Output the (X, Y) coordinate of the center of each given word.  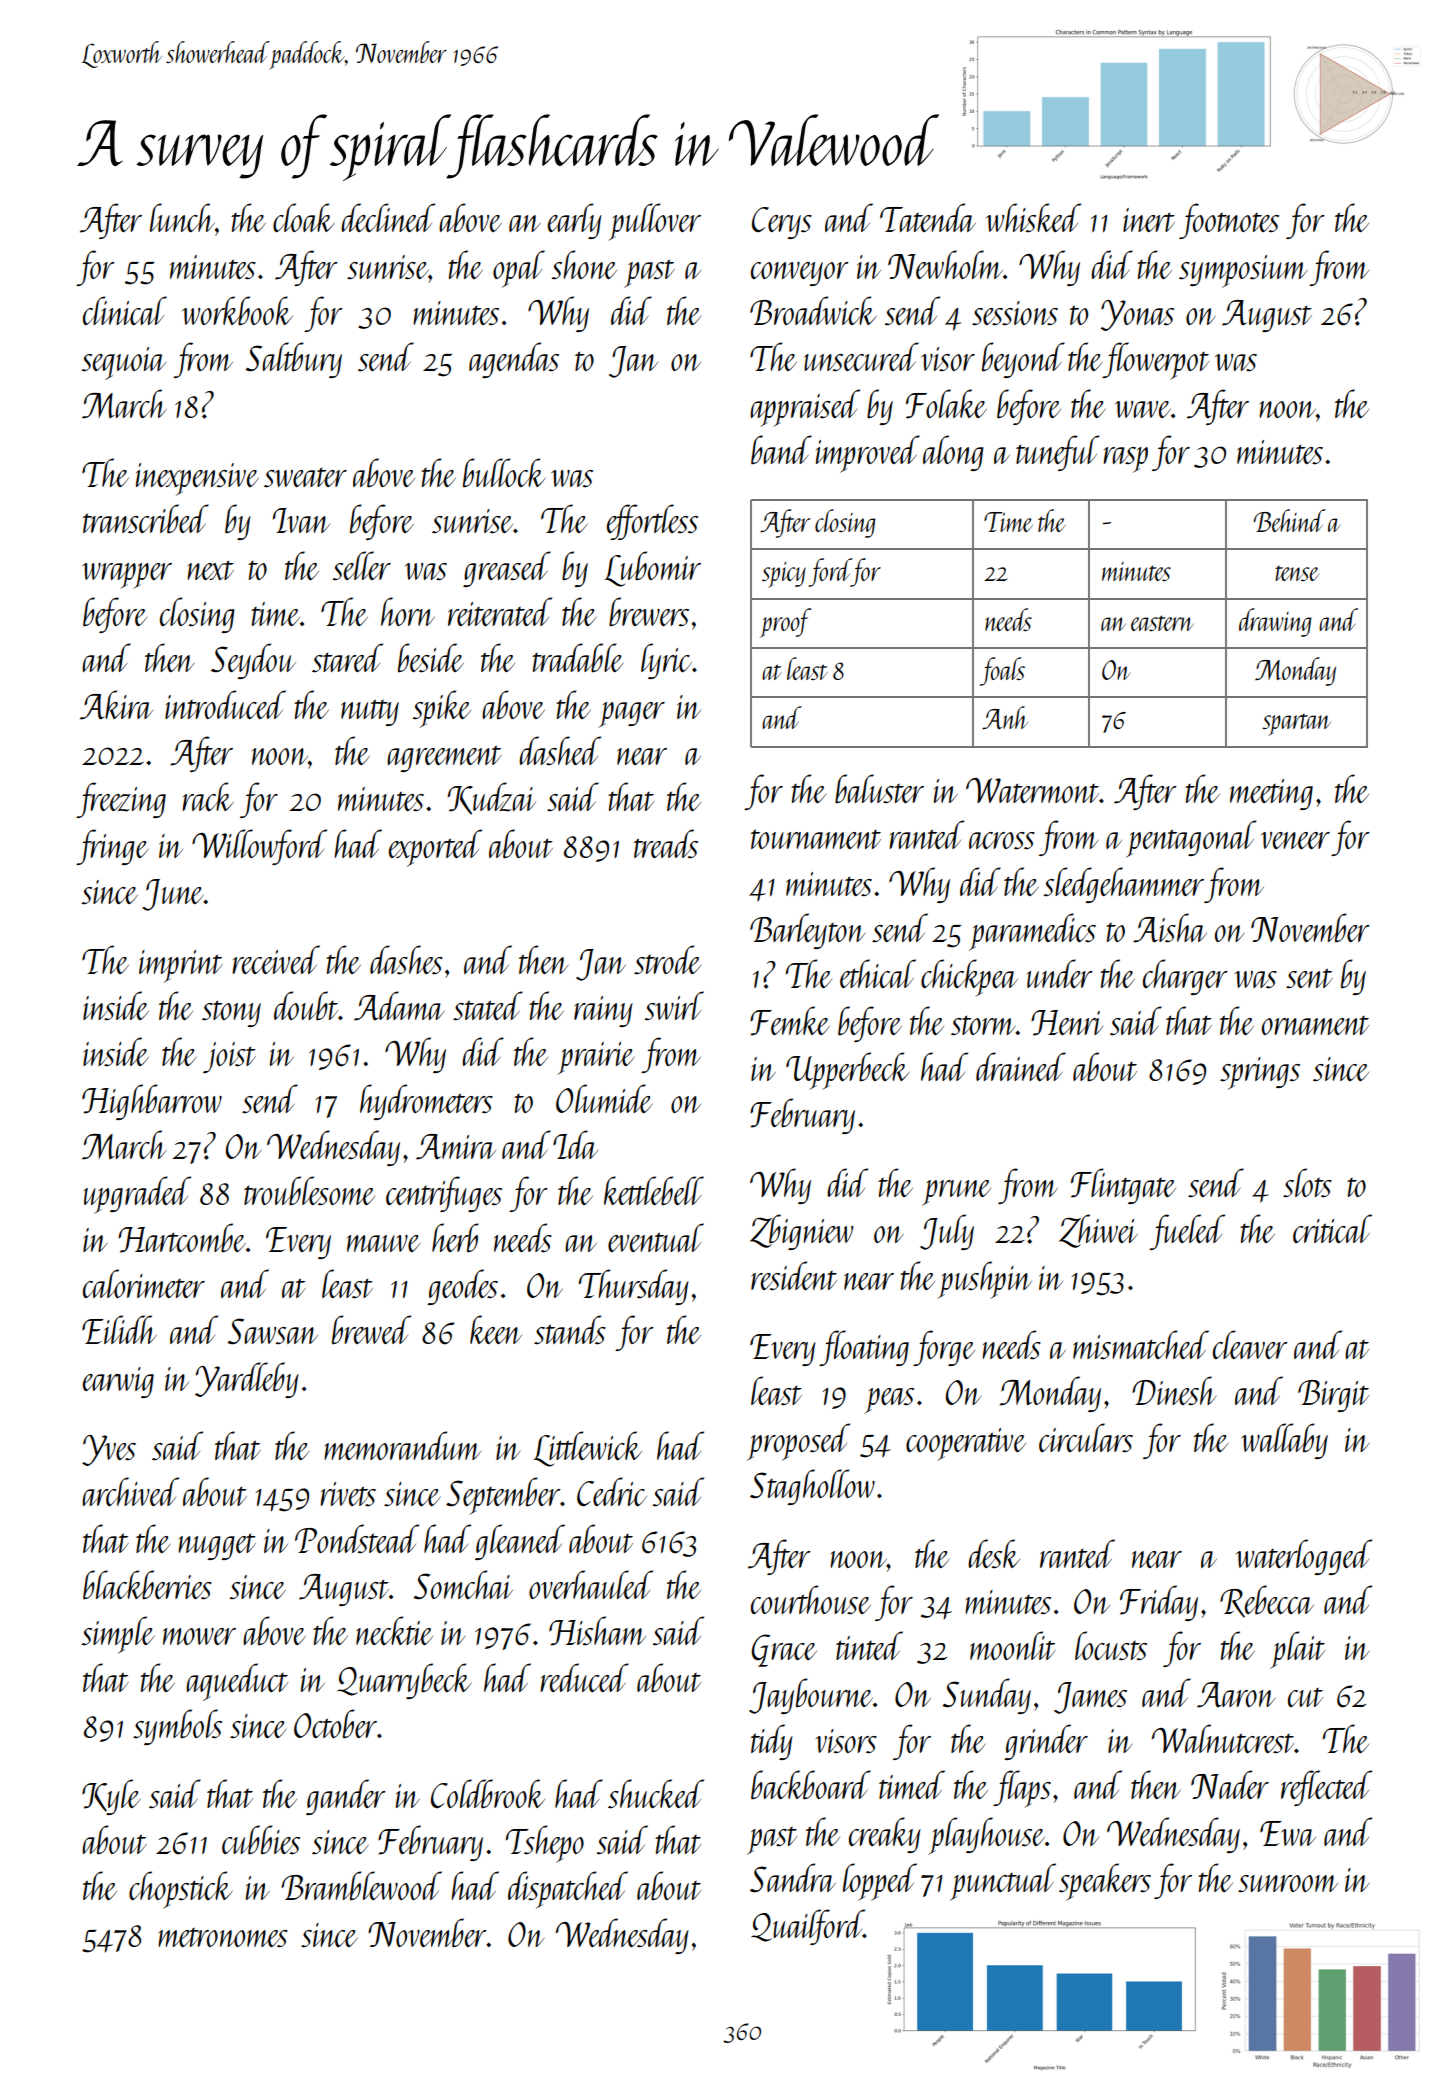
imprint (181, 966)
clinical (125, 310)
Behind (1289, 520)
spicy (784, 575)
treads (666, 844)
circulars (1086, 1438)
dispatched (568, 1890)
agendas (514, 360)
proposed (798, 1442)
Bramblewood (361, 1885)
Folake (946, 404)
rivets (348, 1494)
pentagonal (1191, 839)
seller (361, 566)
